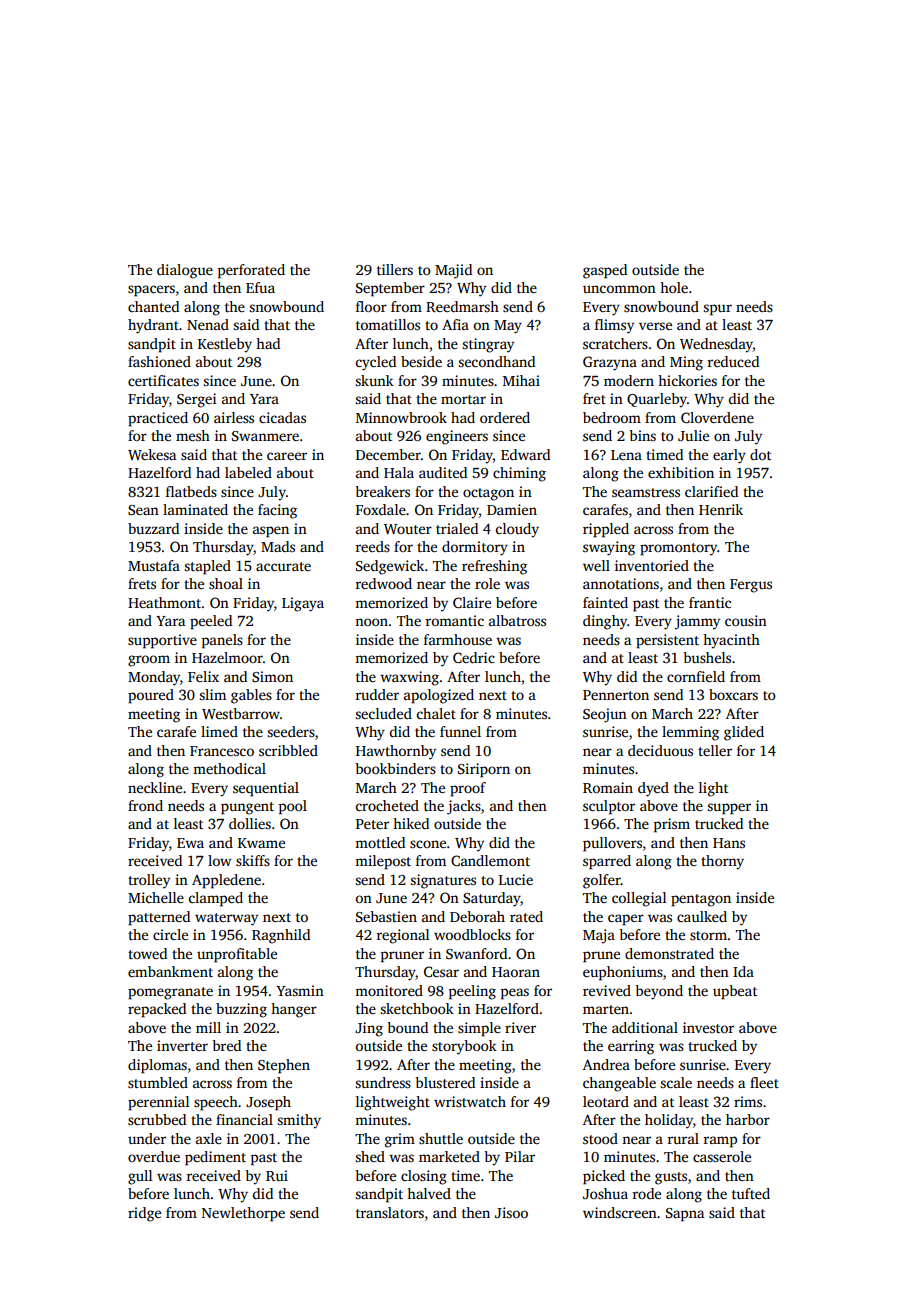 The height and width of the image is (1316, 908). What do you see at coordinates (152, 454) in the image?
I see `Wekesa` at bounding box center [152, 454].
